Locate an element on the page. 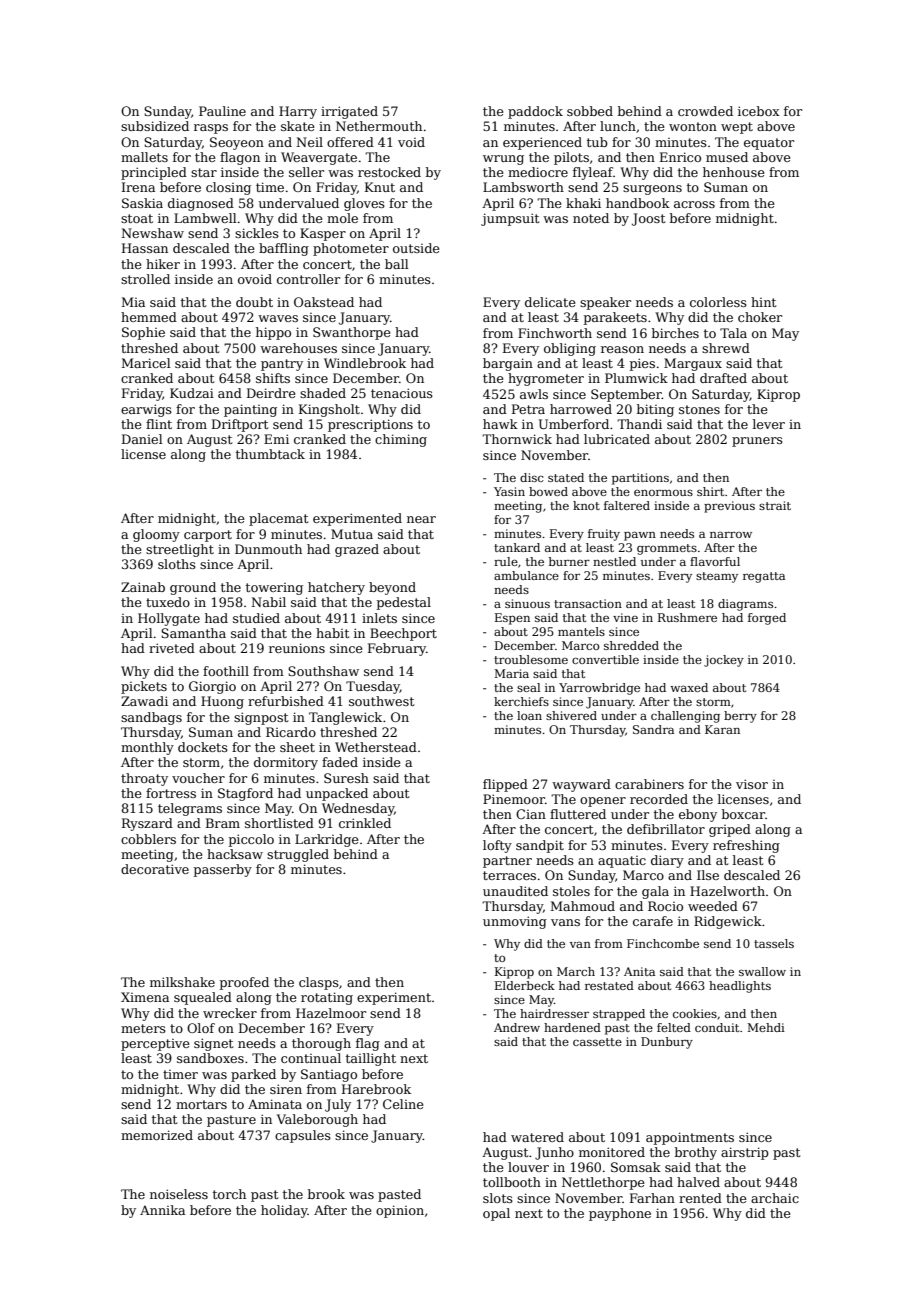  Sophie is located at coordinates (143, 333).
